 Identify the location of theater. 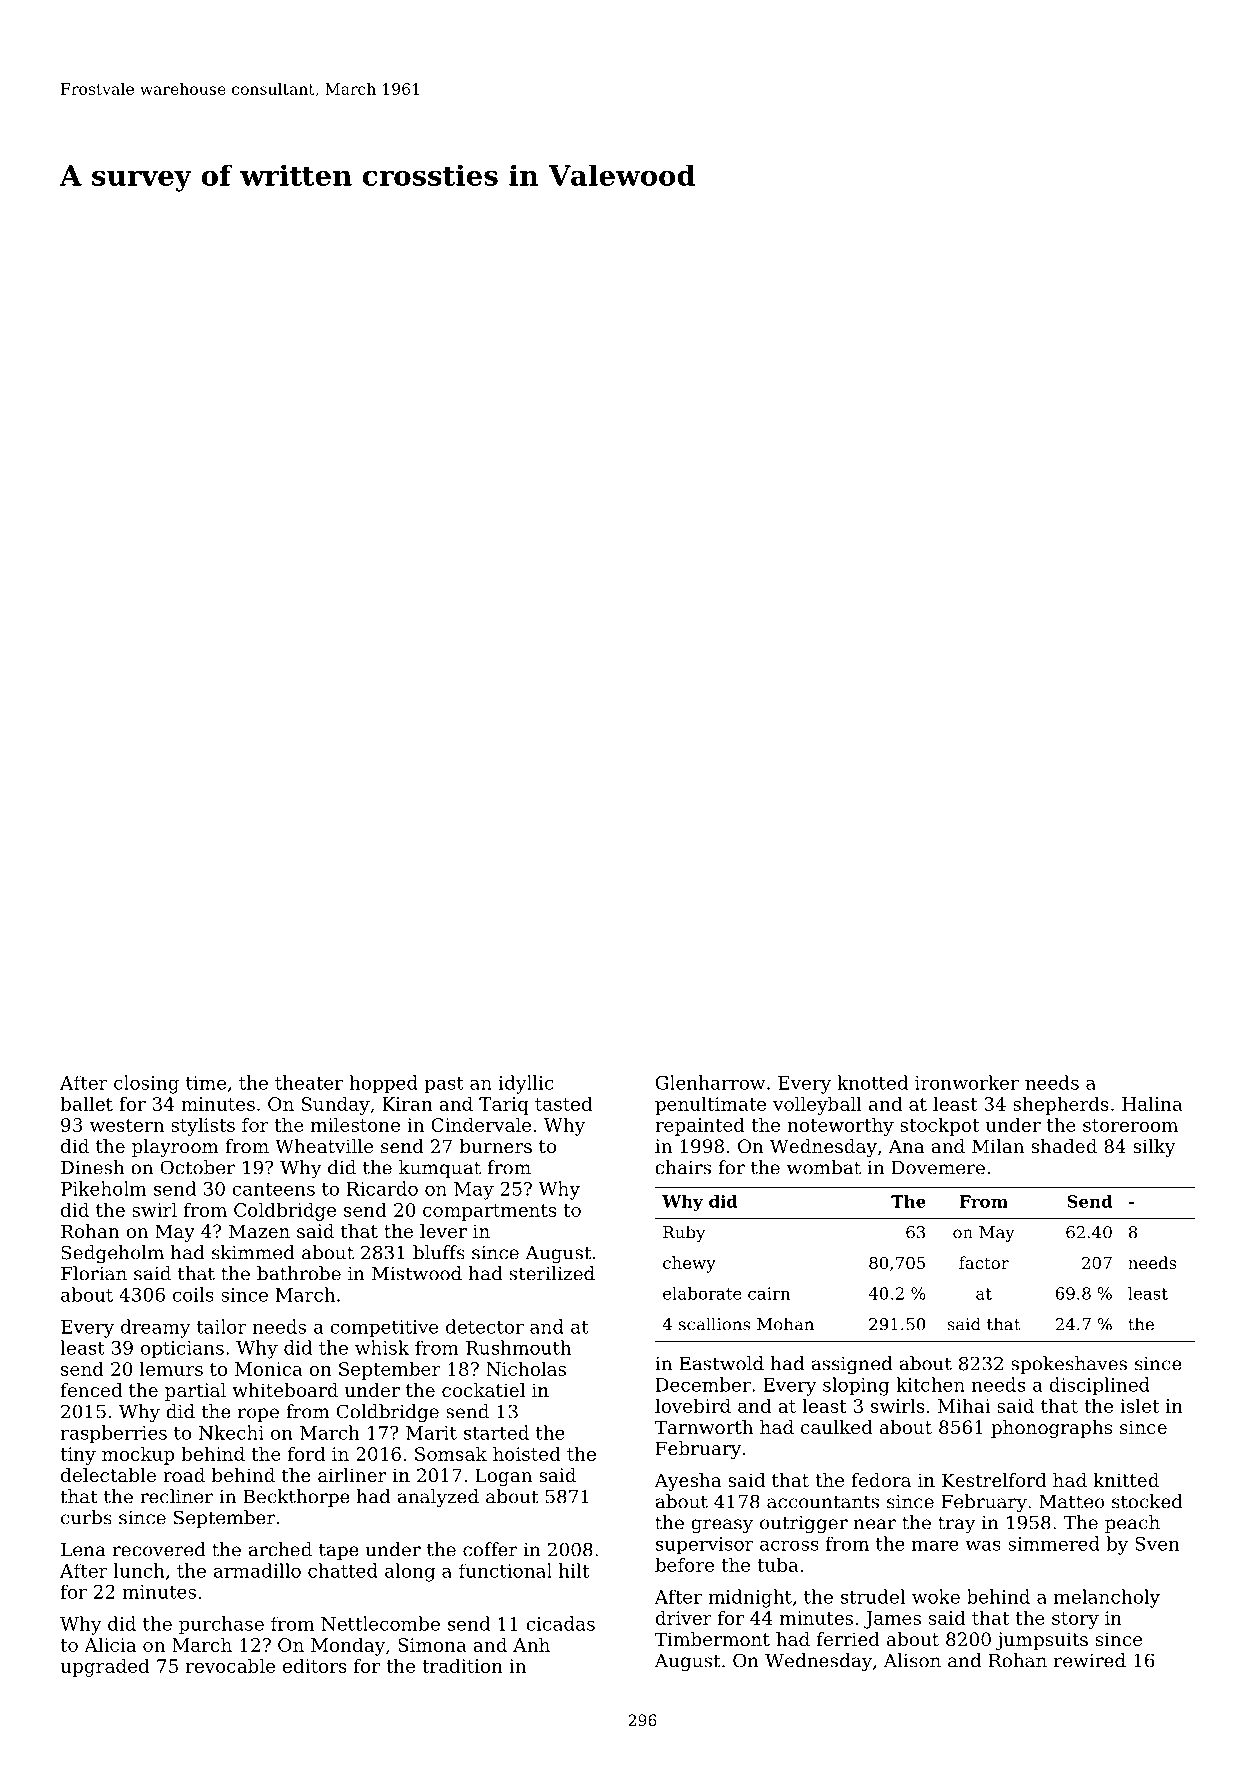
(309, 1082).
